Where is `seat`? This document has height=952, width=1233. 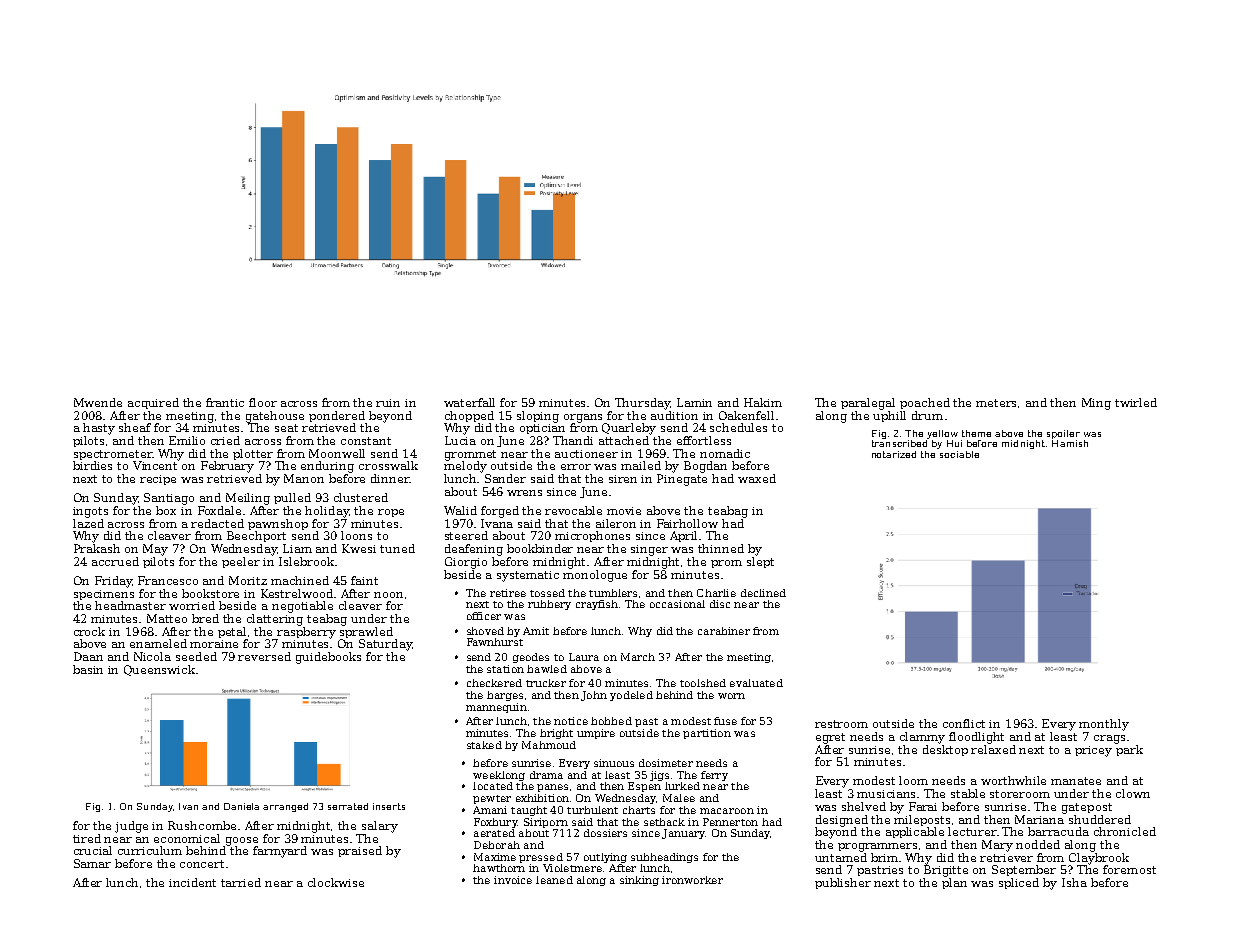 seat is located at coordinates (286, 428).
